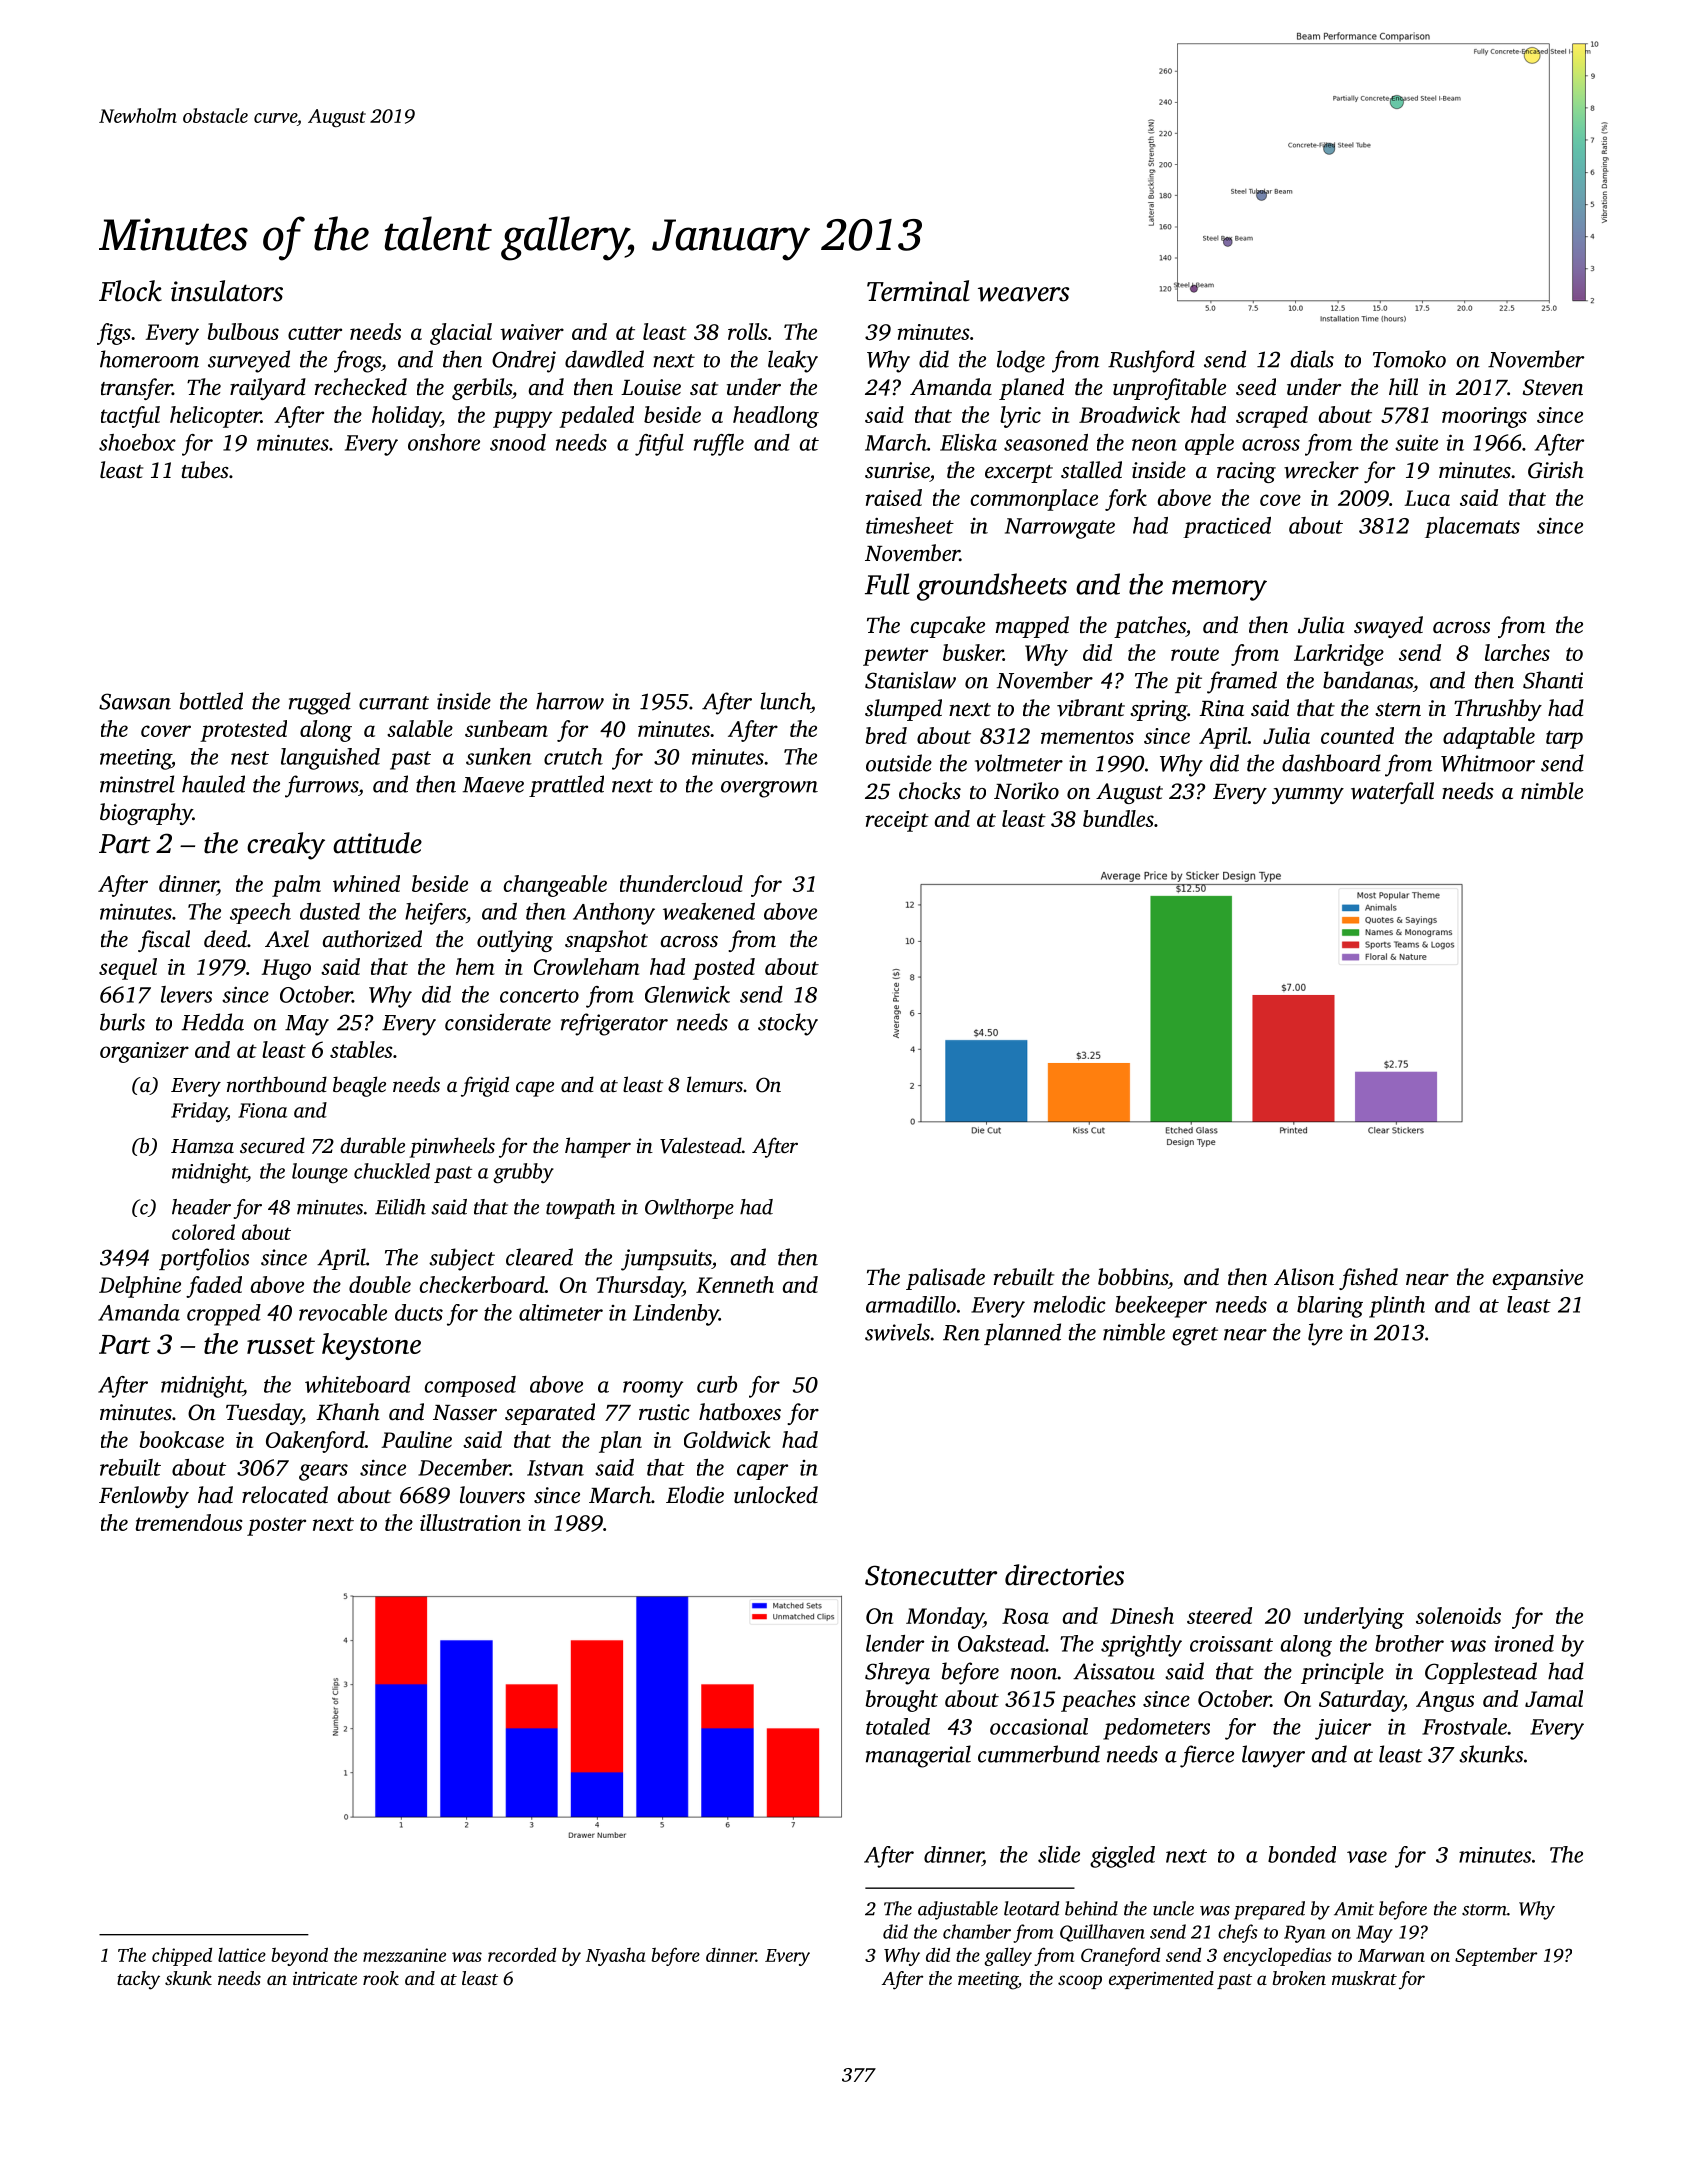  I want to click on expansive, so click(1538, 1279).
